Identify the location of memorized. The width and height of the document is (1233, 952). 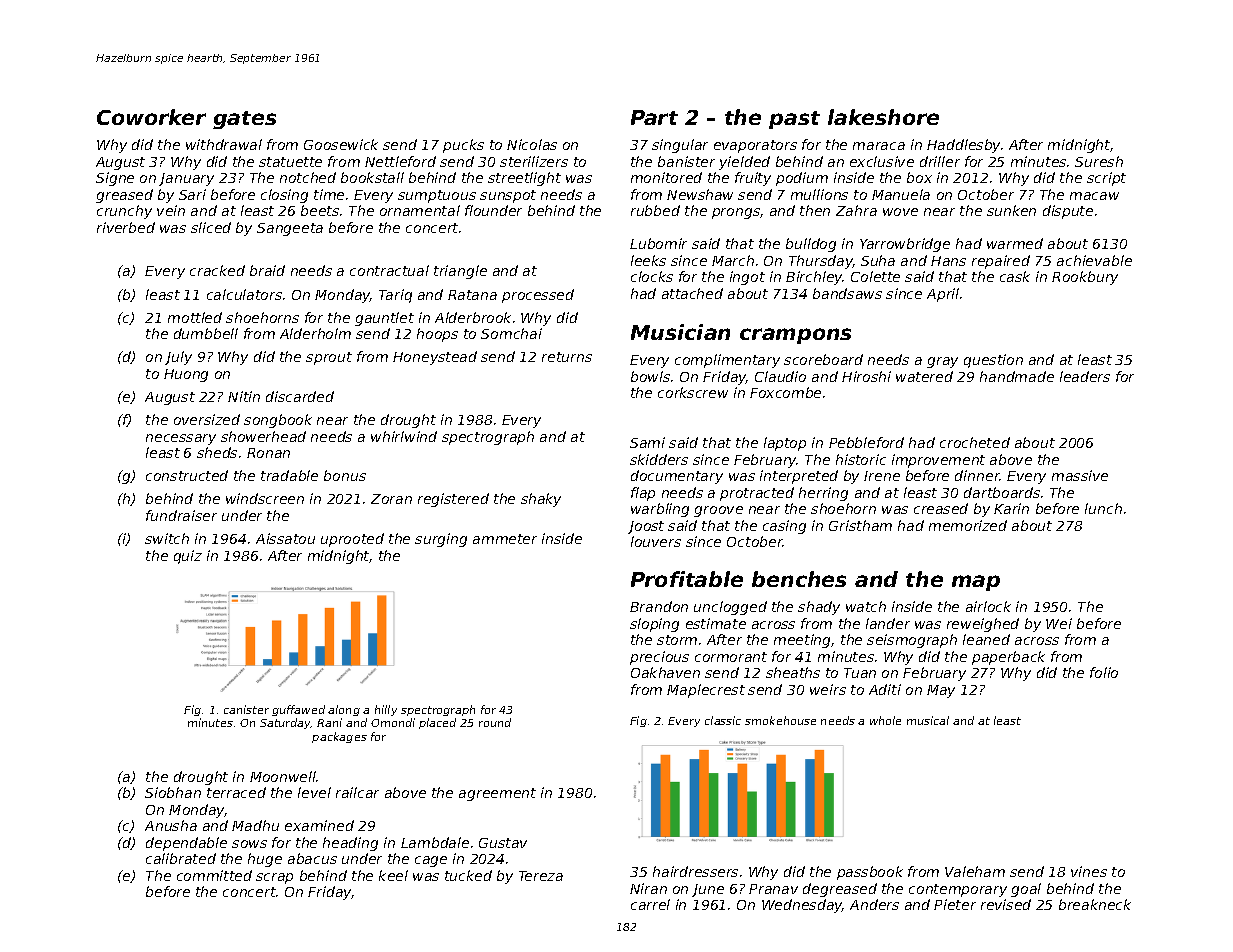
(968, 525).
